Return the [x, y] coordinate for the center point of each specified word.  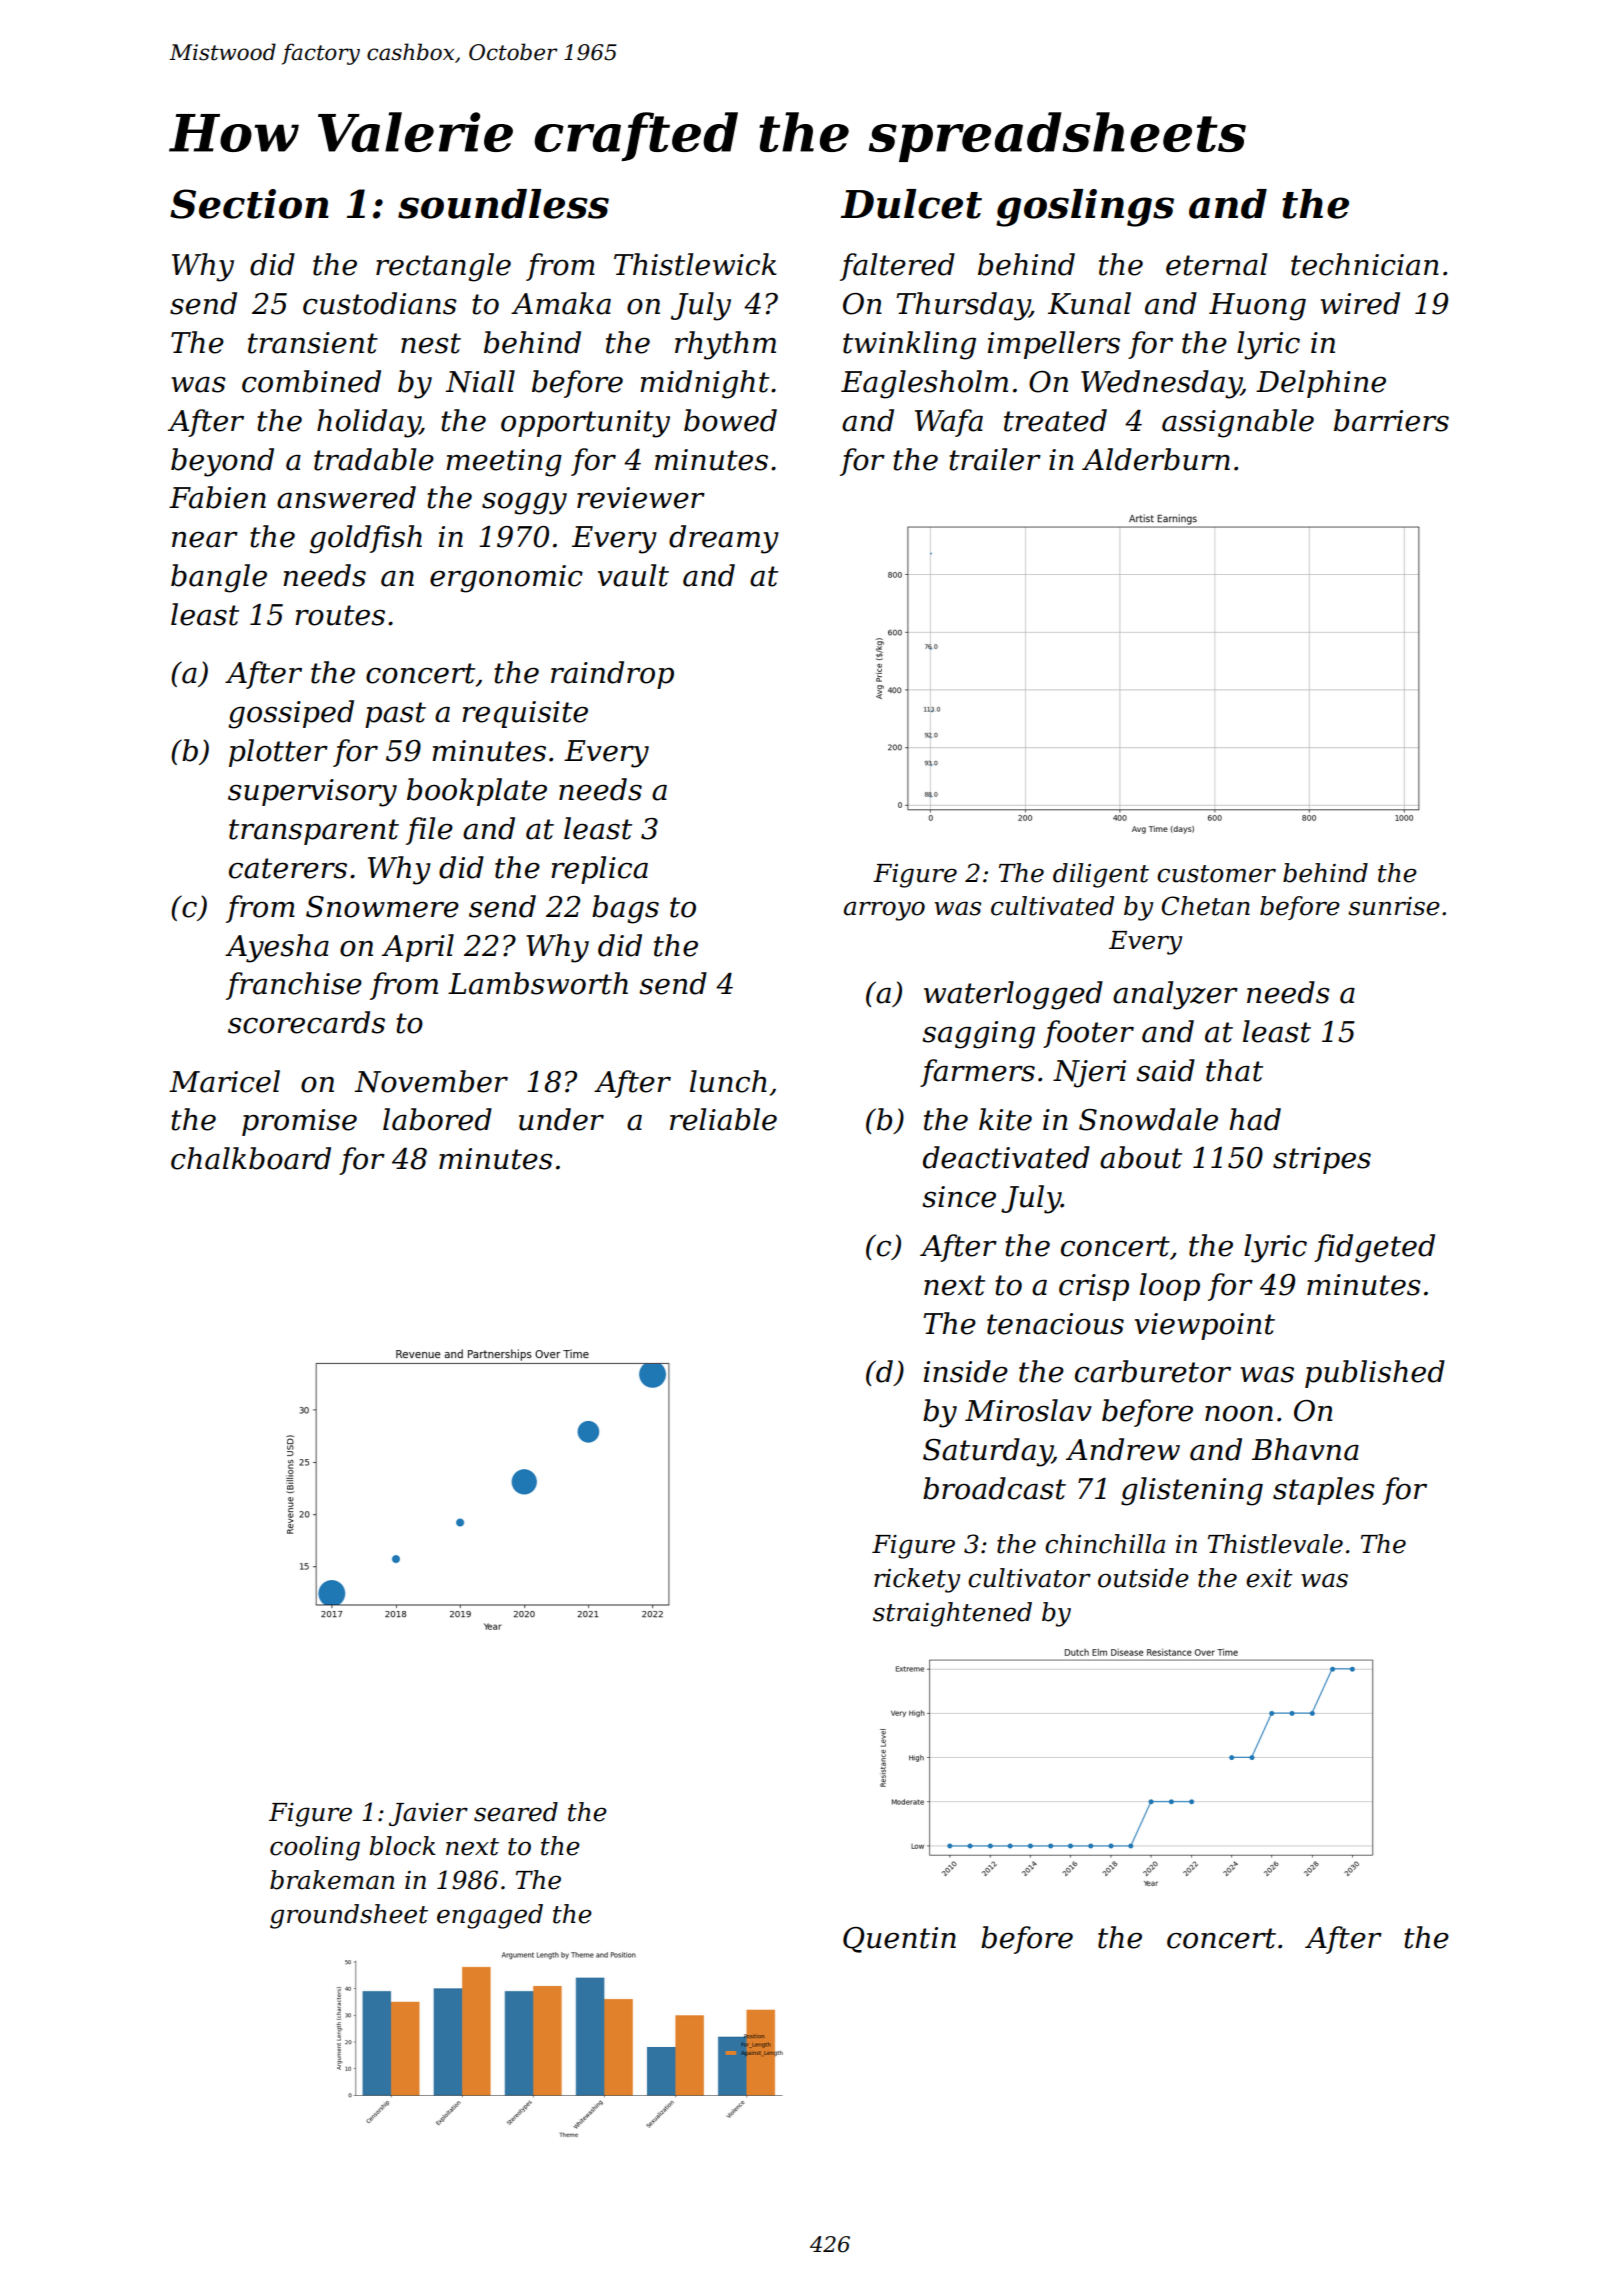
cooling [315, 1848]
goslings [1085, 208]
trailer [995, 459]
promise [299, 1122]
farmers [977, 1073]
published [1375, 1374]
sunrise [1394, 906]
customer [1216, 874]
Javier [428, 1814]
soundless [503, 204]
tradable [374, 459]
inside [966, 1371]
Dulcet [911, 204]
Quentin [899, 1940]
